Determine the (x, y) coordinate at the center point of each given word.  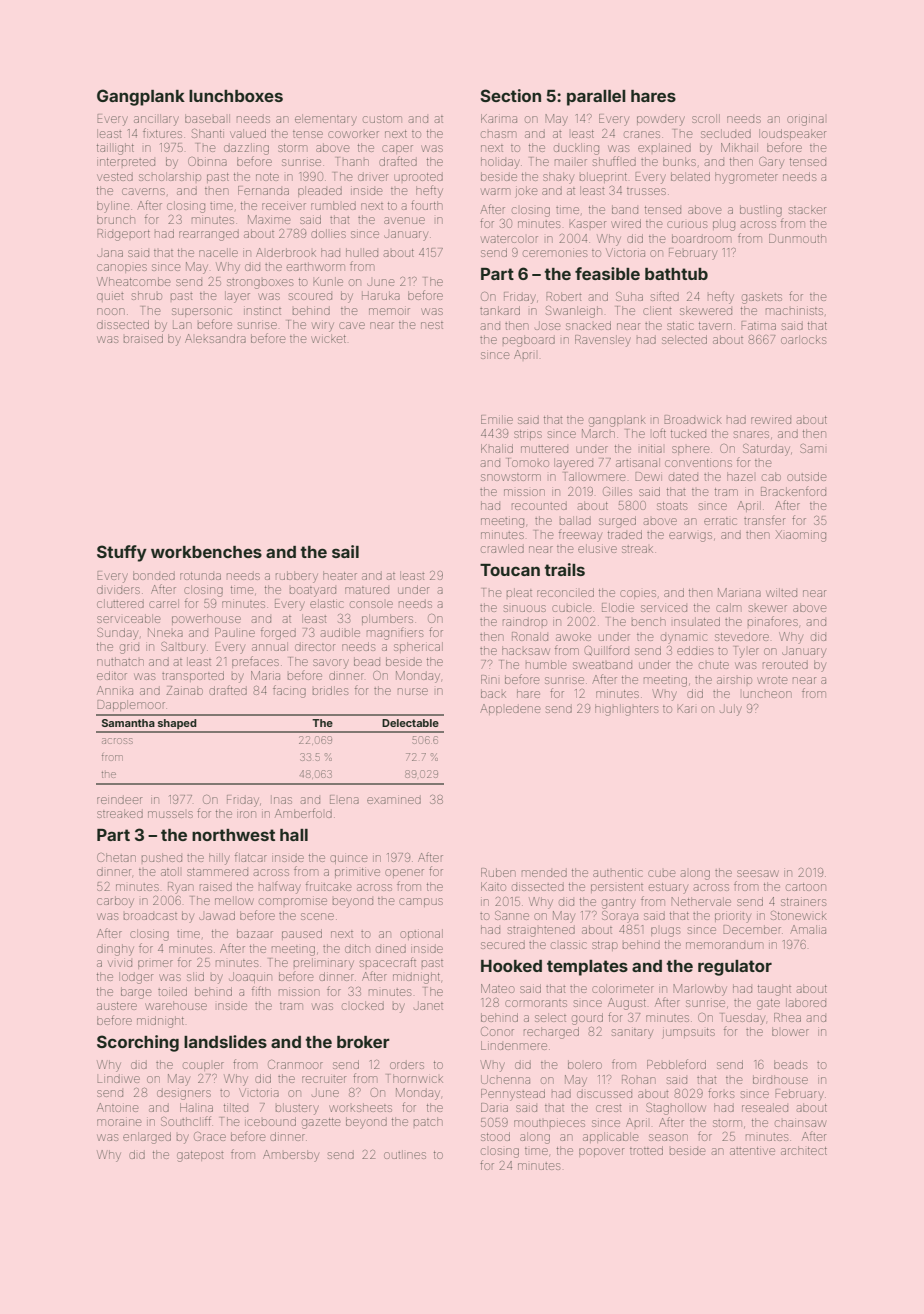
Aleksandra (215, 338)
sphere (690, 450)
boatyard (313, 592)
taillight (115, 149)
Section (510, 95)
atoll (170, 871)
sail (345, 551)
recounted (539, 506)
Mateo (497, 988)
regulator (735, 968)
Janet (428, 1006)
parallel (596, 98)
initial (651, 449)
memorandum (724, 945)
